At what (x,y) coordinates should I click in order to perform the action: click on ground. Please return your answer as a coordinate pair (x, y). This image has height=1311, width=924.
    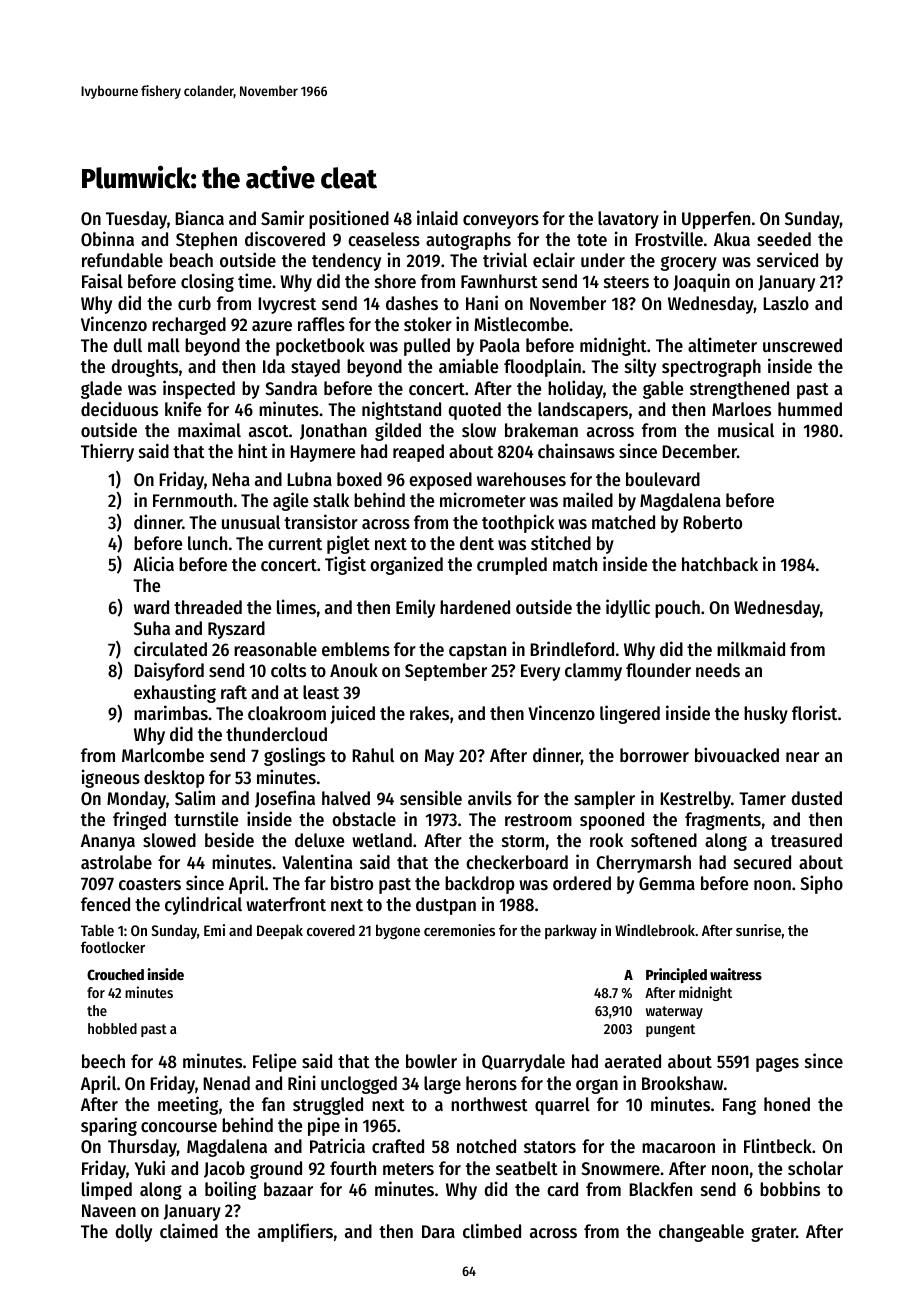
    Looking at the image, I should click on (276, 1170).
